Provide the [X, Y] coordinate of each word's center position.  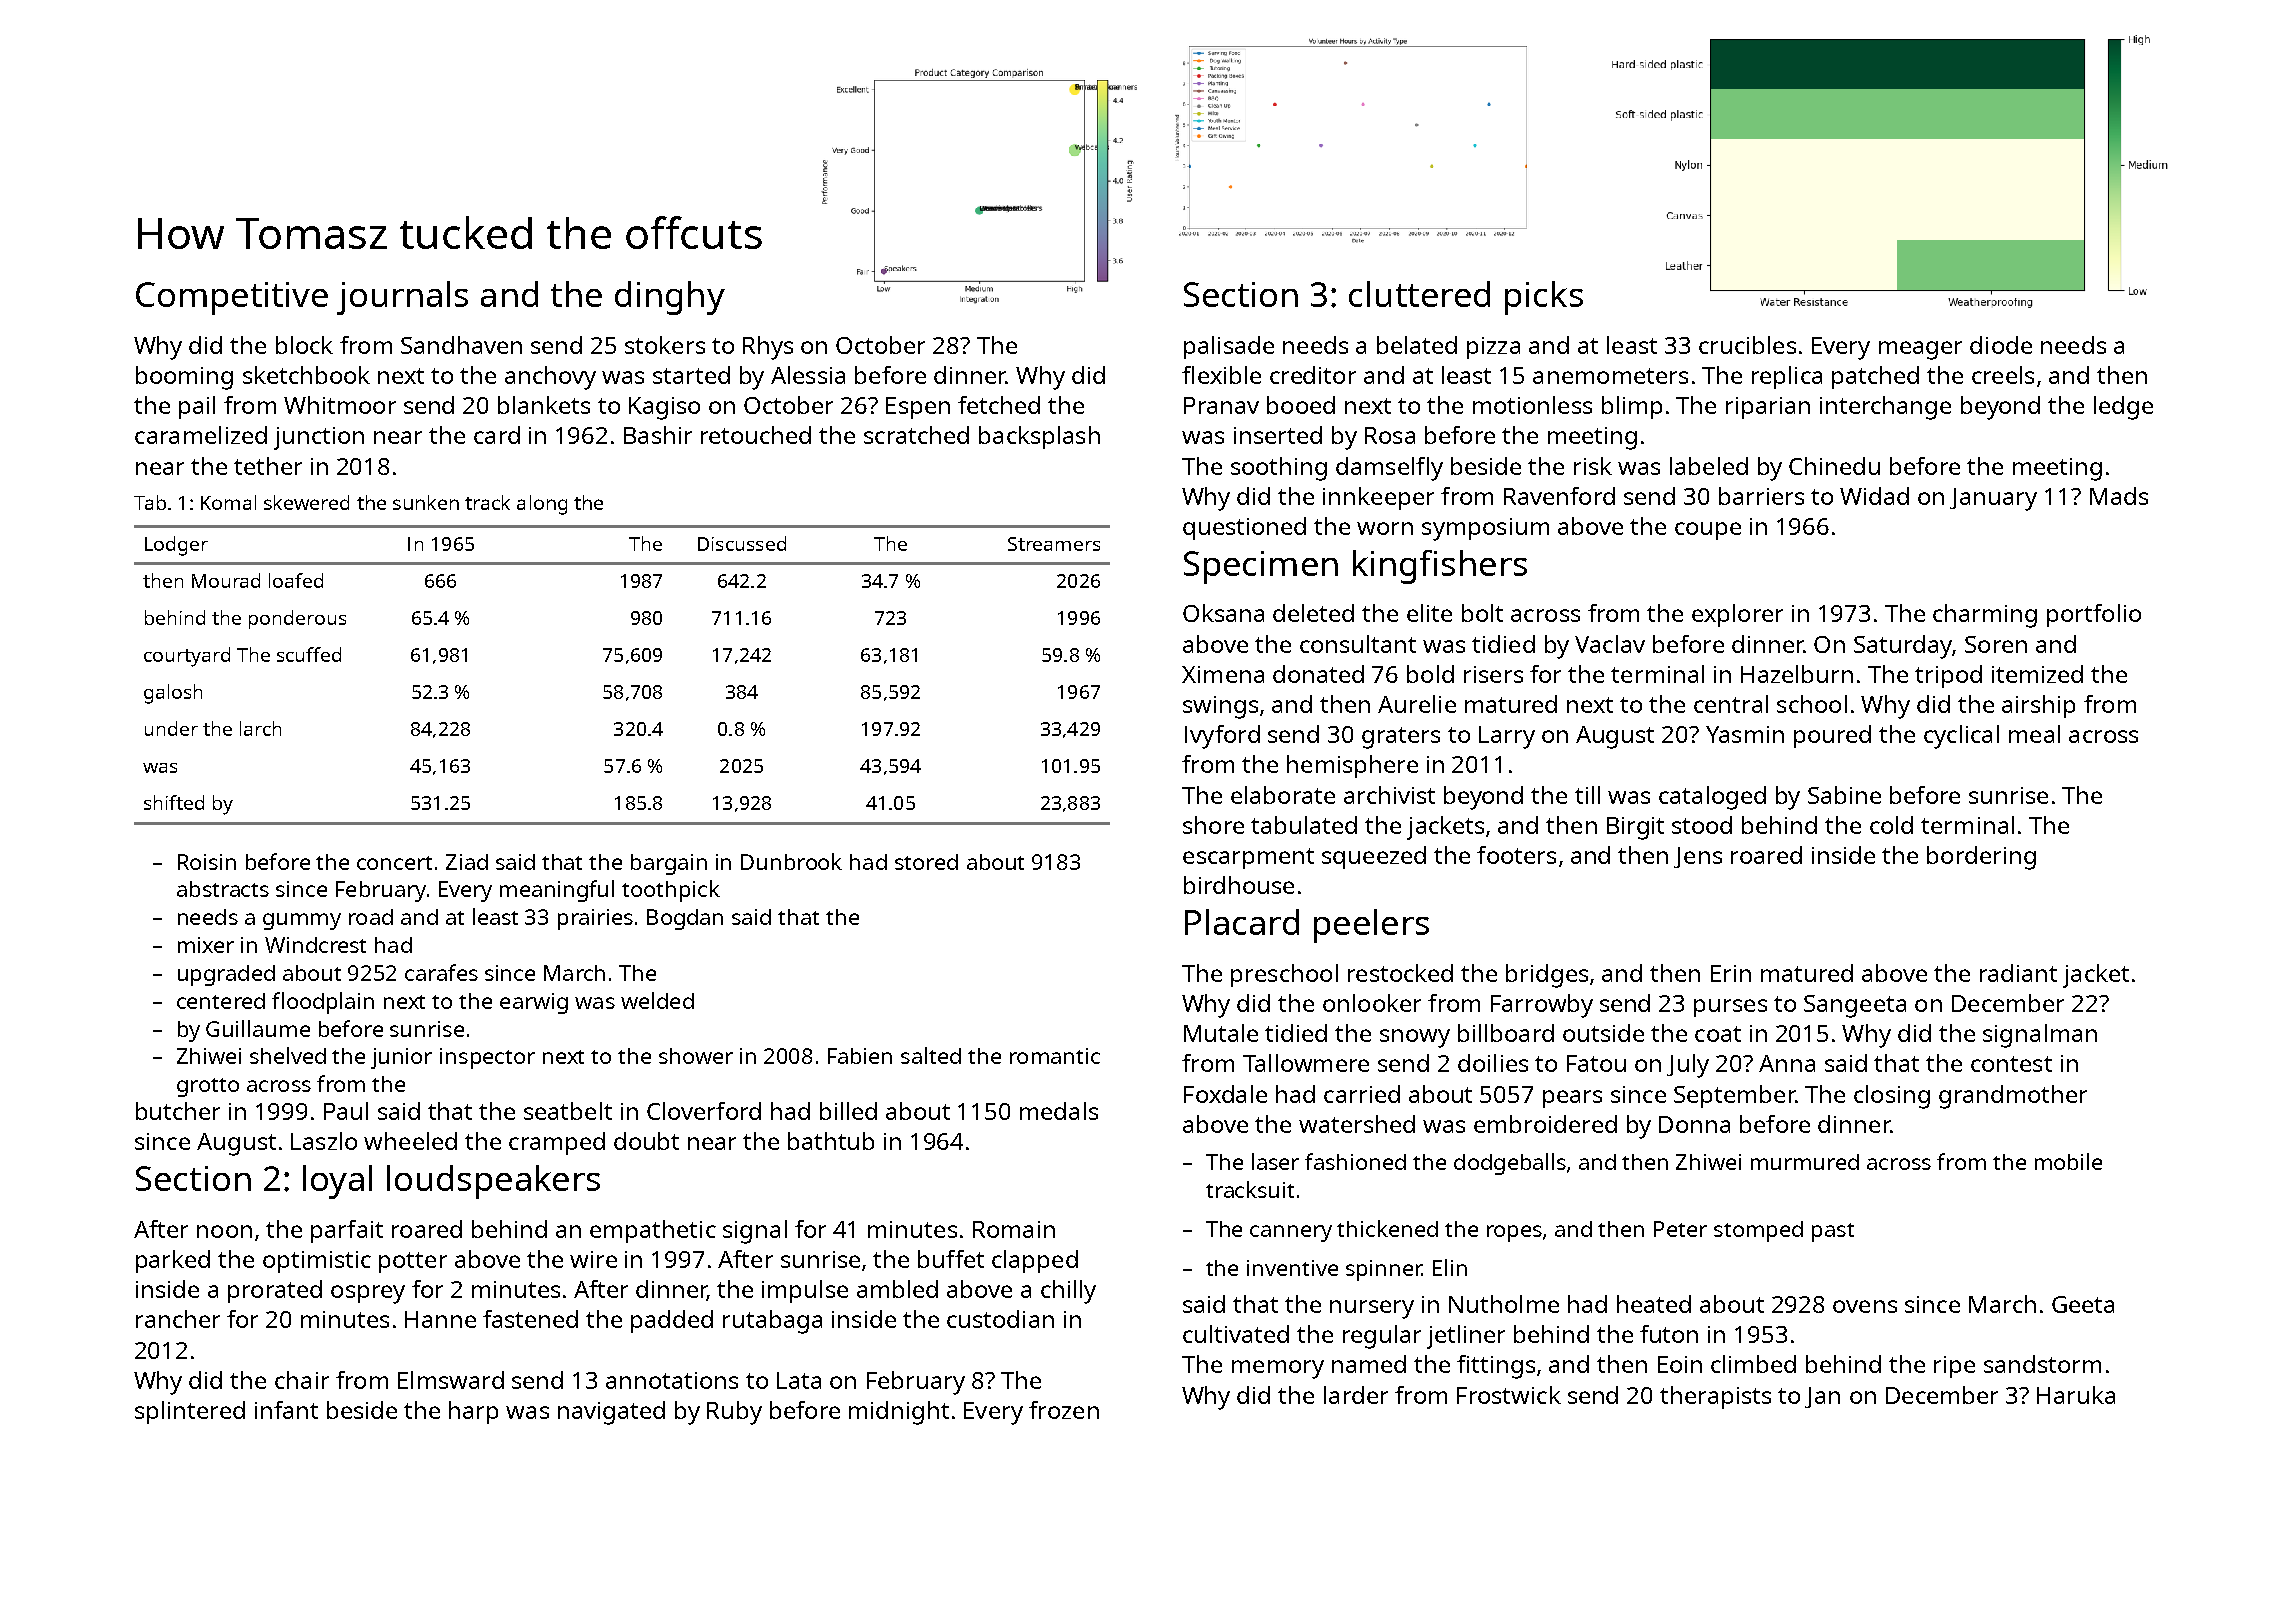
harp [473, 1412]
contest [2011, 1064]
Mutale [1221, 1033]
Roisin [207, 862]
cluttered [1419, 294]
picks [1544, 298]
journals [402, 298]
